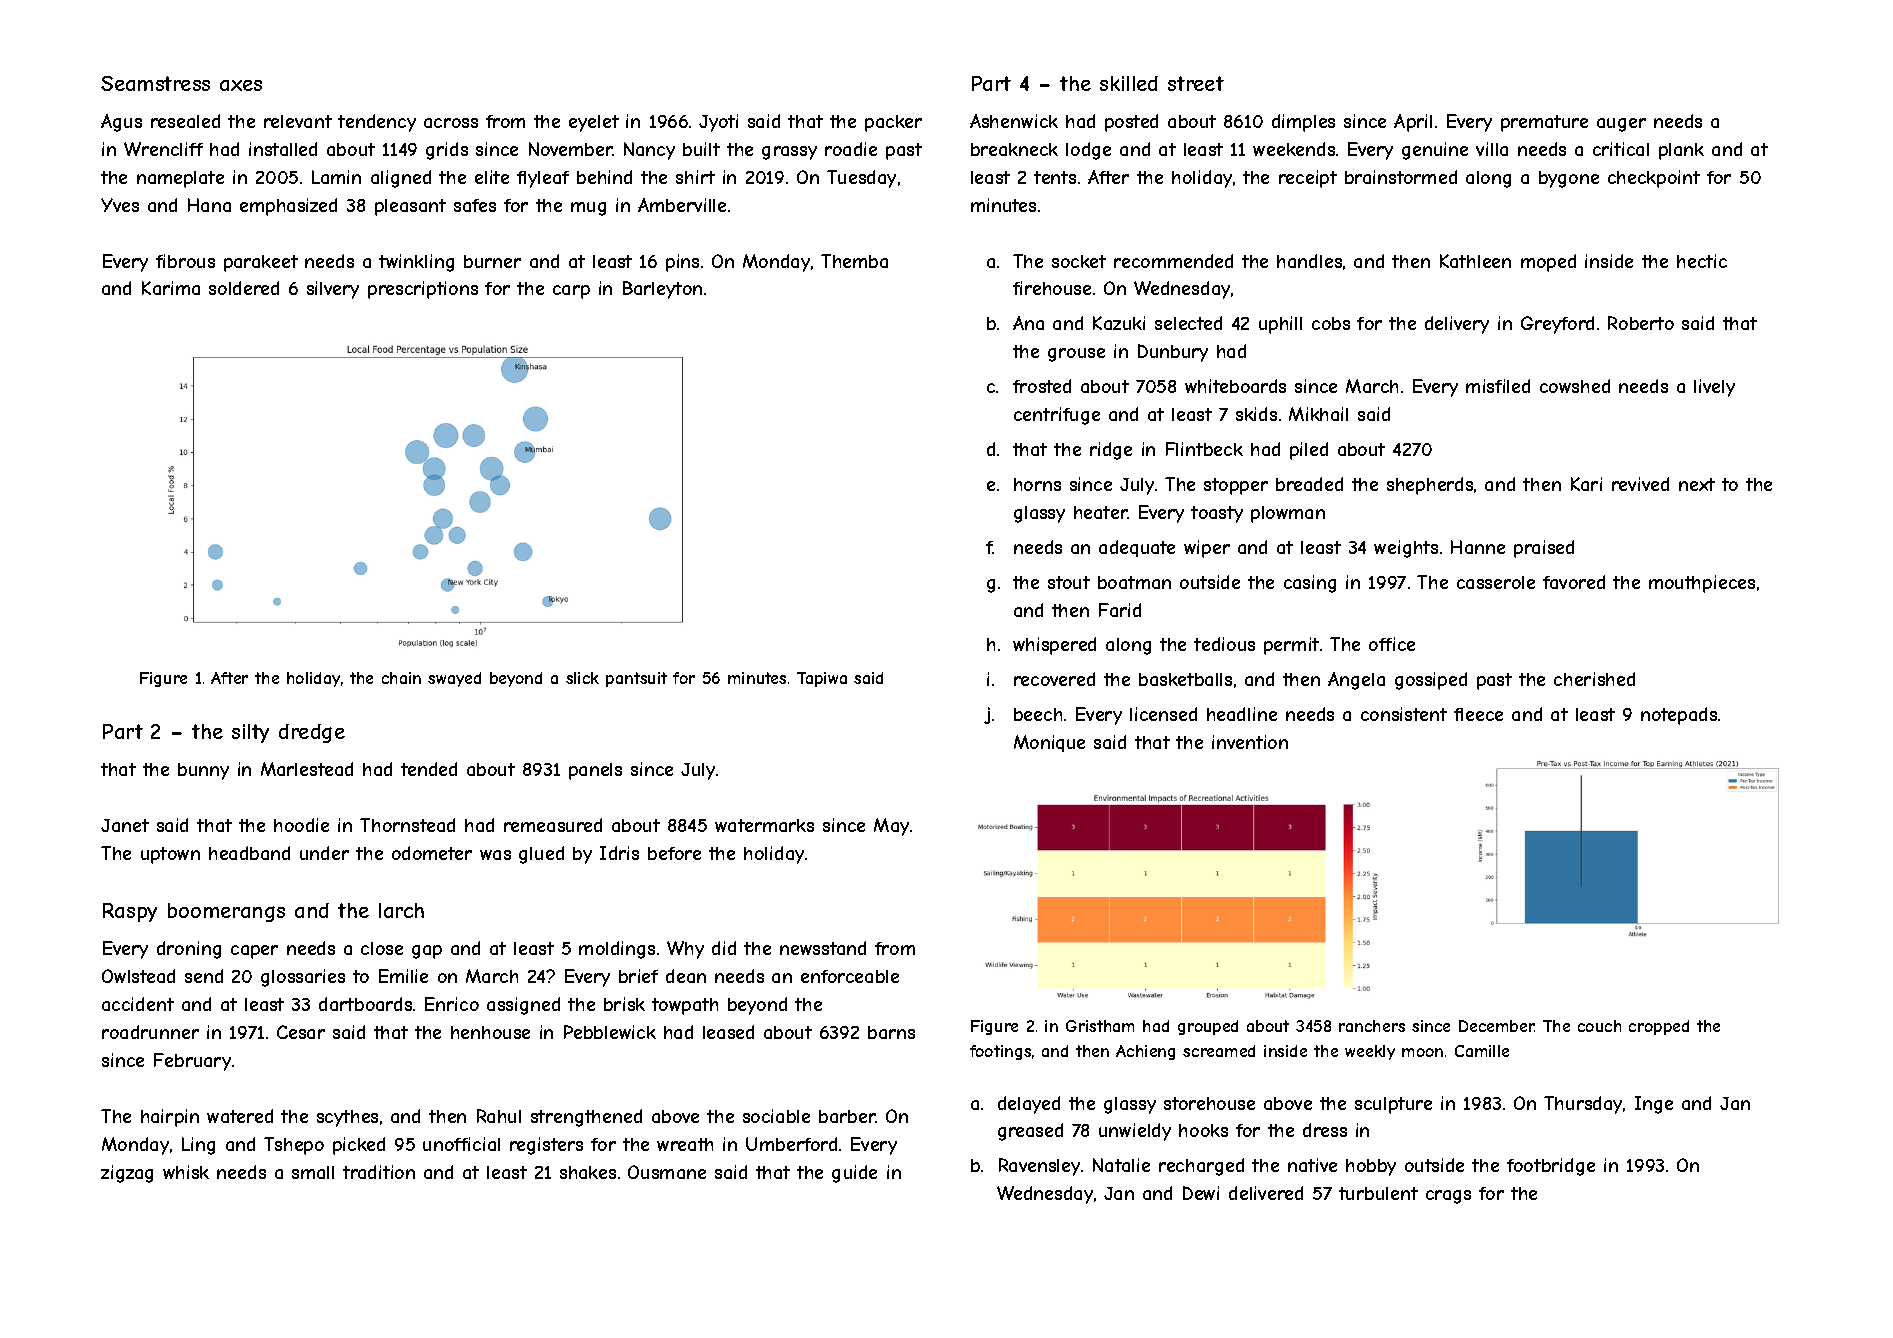 This screenshot has width=1893, height=1338. Describe the element at coordinates (429, 769) in the screenshot. I see `tended` at that location.
